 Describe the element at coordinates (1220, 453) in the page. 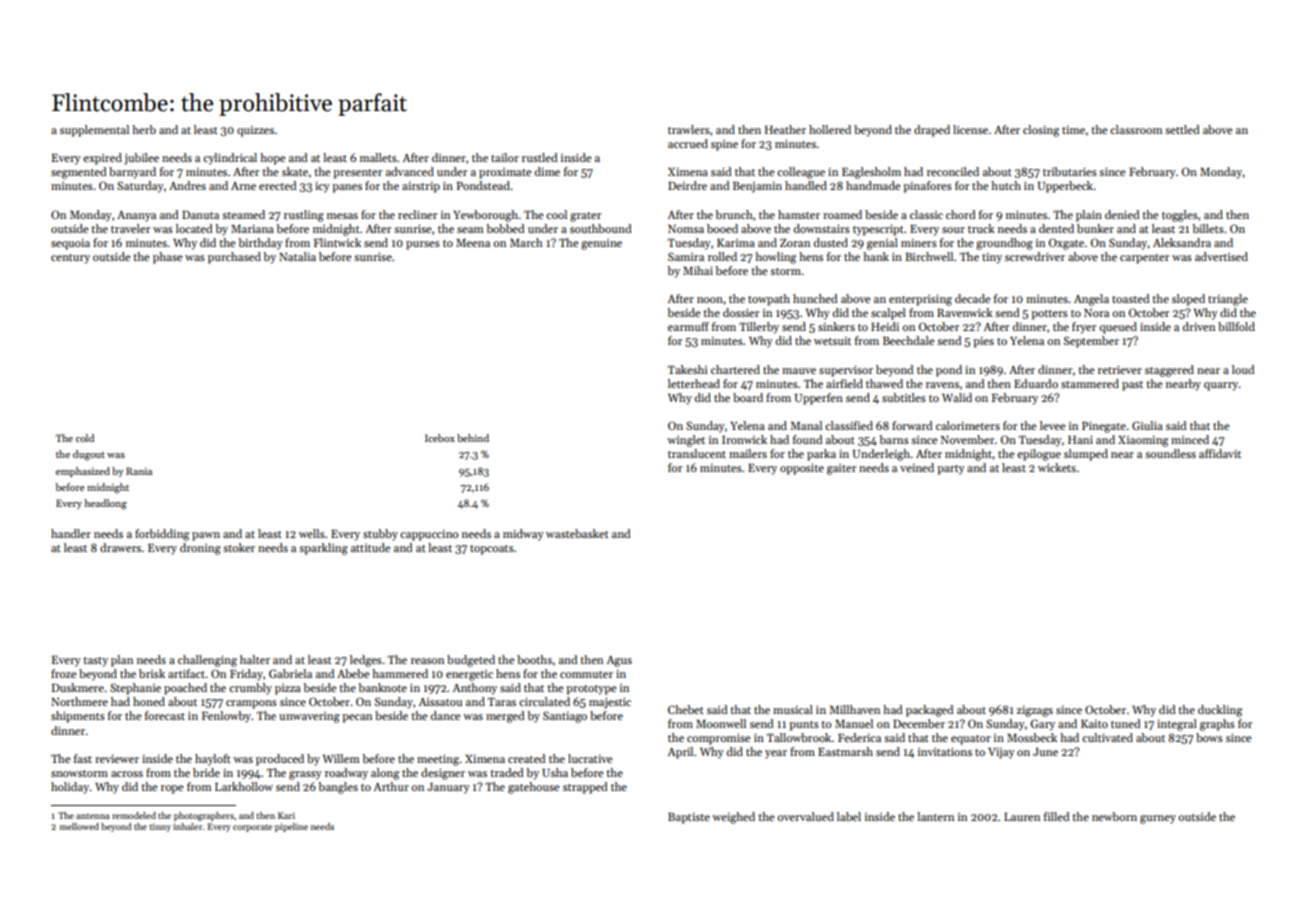

I see `affidavit` at that location.
